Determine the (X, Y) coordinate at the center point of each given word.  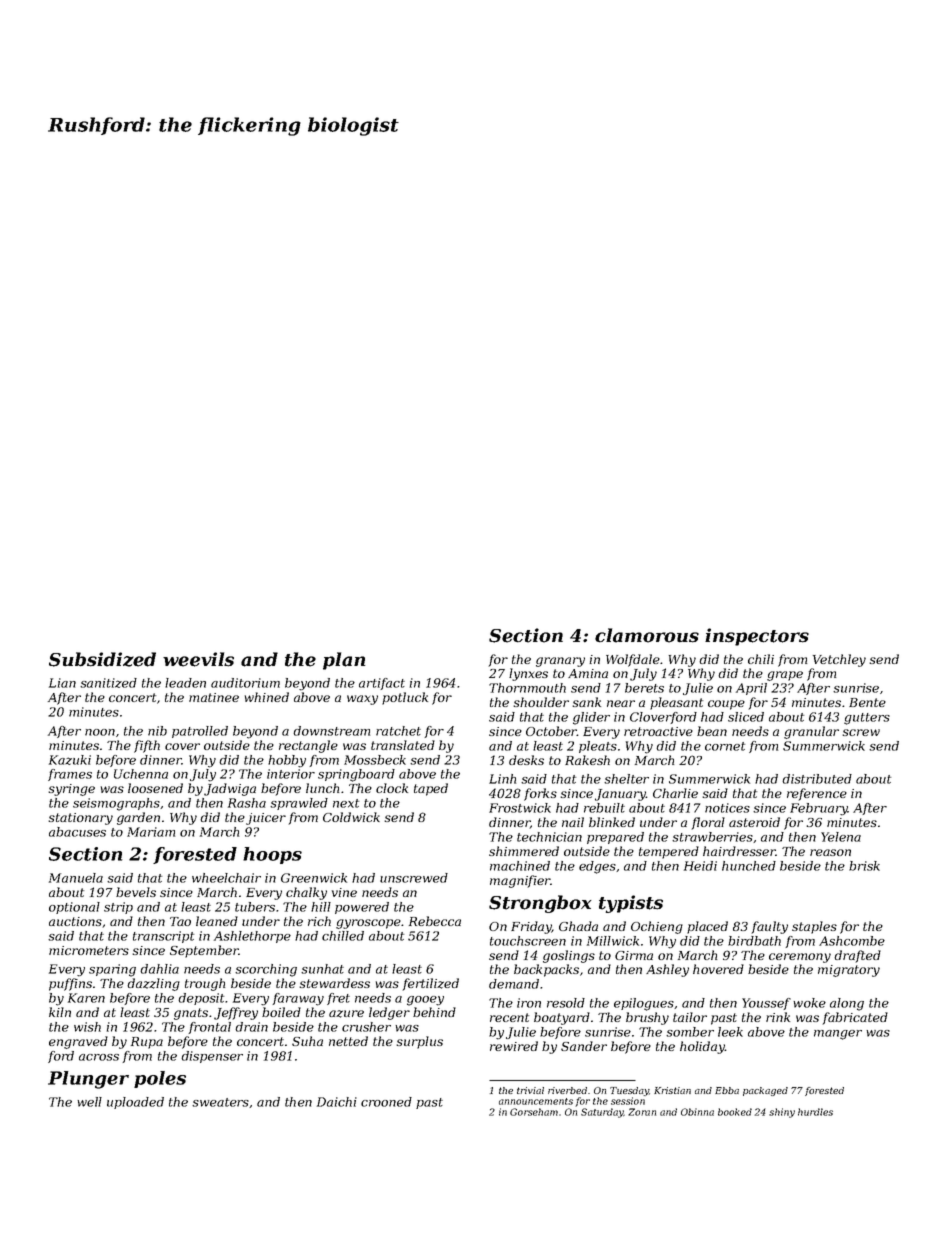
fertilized (430, 984)
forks (540, 794)
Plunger (88, 1080)
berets (644, 688)
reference (817, 794)
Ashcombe (852, 941)
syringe (71, 790)
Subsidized (102, 659)
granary (560, 662)
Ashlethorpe (252, 937)
